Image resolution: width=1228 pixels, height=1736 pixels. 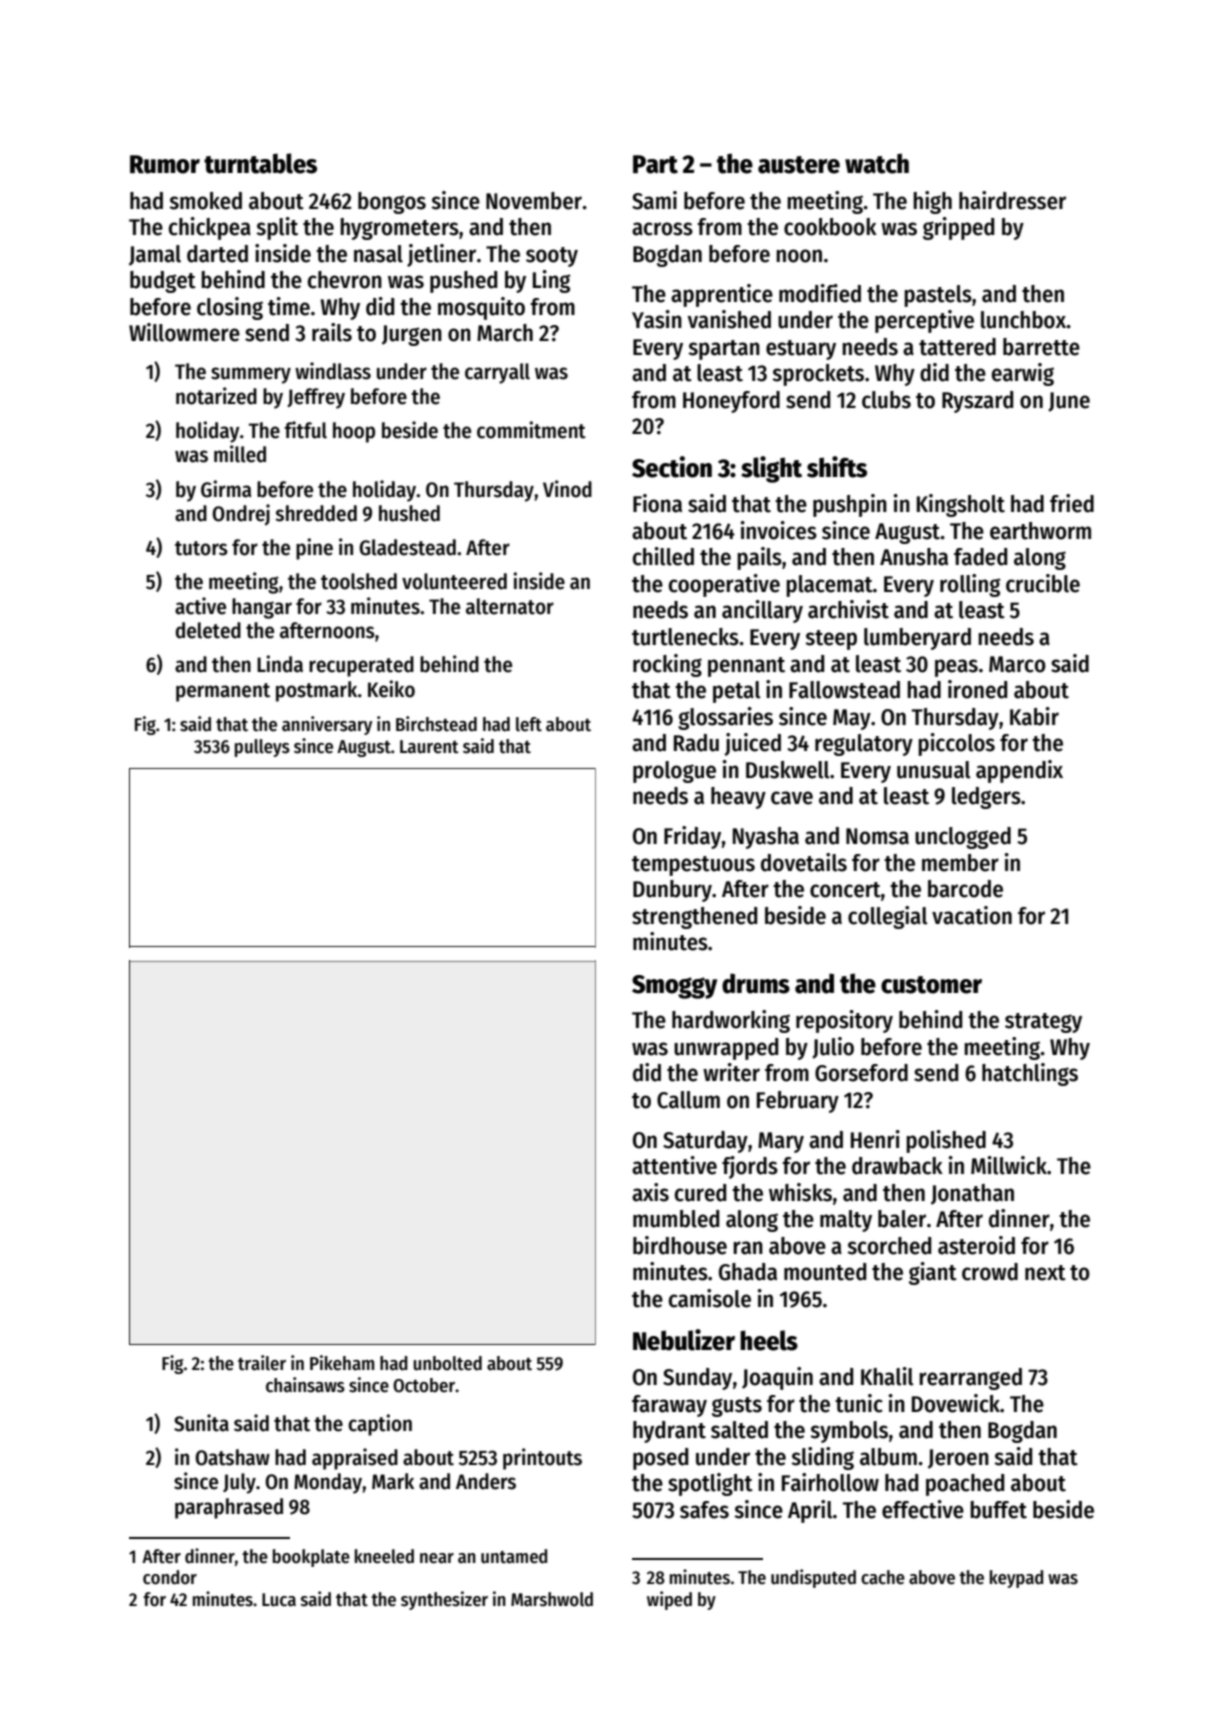 I want to click on chilled, so click(x=663, y=556).
